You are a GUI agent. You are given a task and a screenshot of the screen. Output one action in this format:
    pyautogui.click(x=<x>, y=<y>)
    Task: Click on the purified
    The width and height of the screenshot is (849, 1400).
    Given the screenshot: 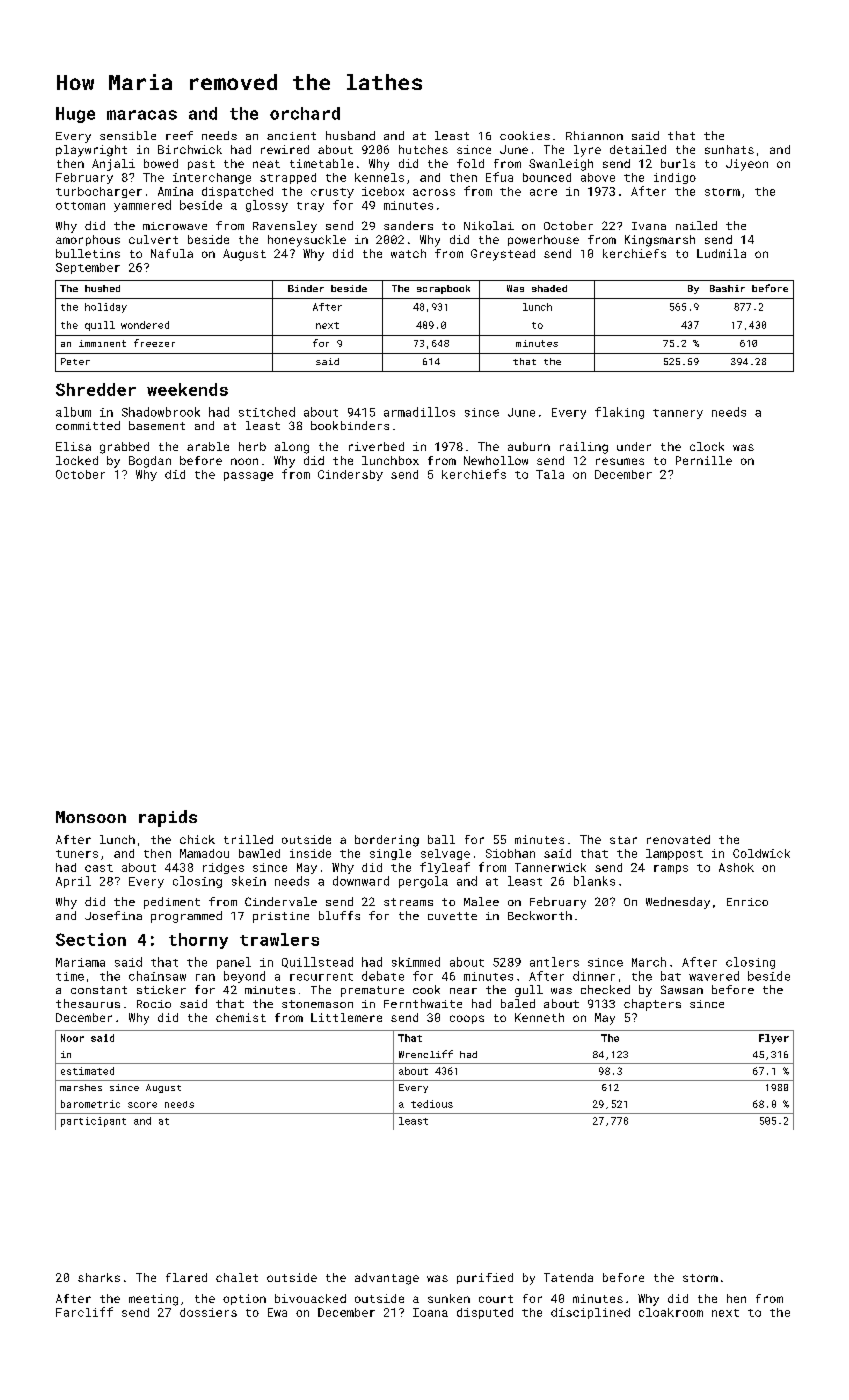 What is the action you would take?
    pyautogui.click(x=485, y=1278)
